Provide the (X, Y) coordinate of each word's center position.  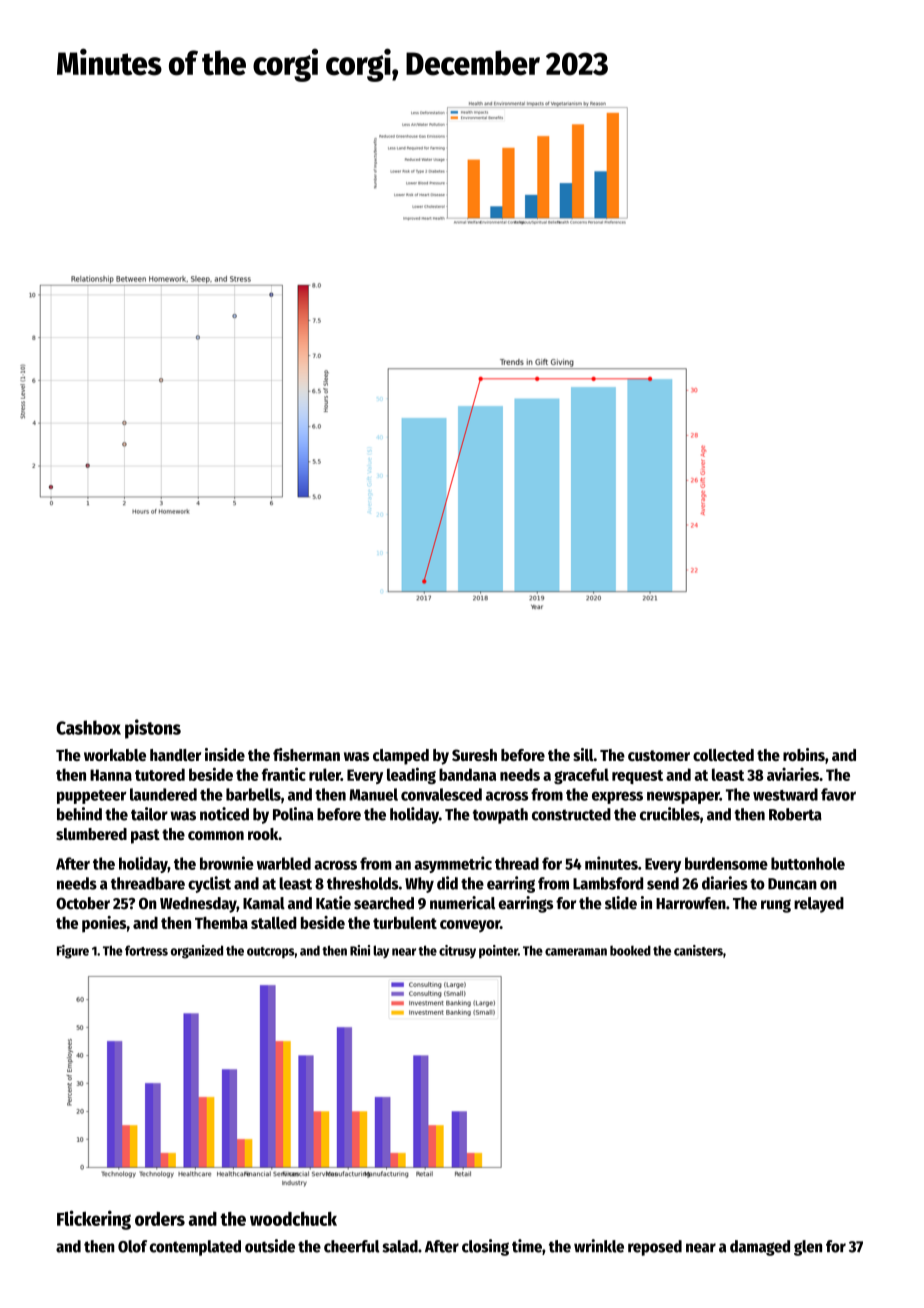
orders (160, 1219)
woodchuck (293, 1219)
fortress (146, 950)
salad (400, 1246)
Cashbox (88, 727)
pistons (153, 729)
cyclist (209, 884)
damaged (760, 1248)
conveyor (470, 926)
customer (659, 755)
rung (776, 906)
